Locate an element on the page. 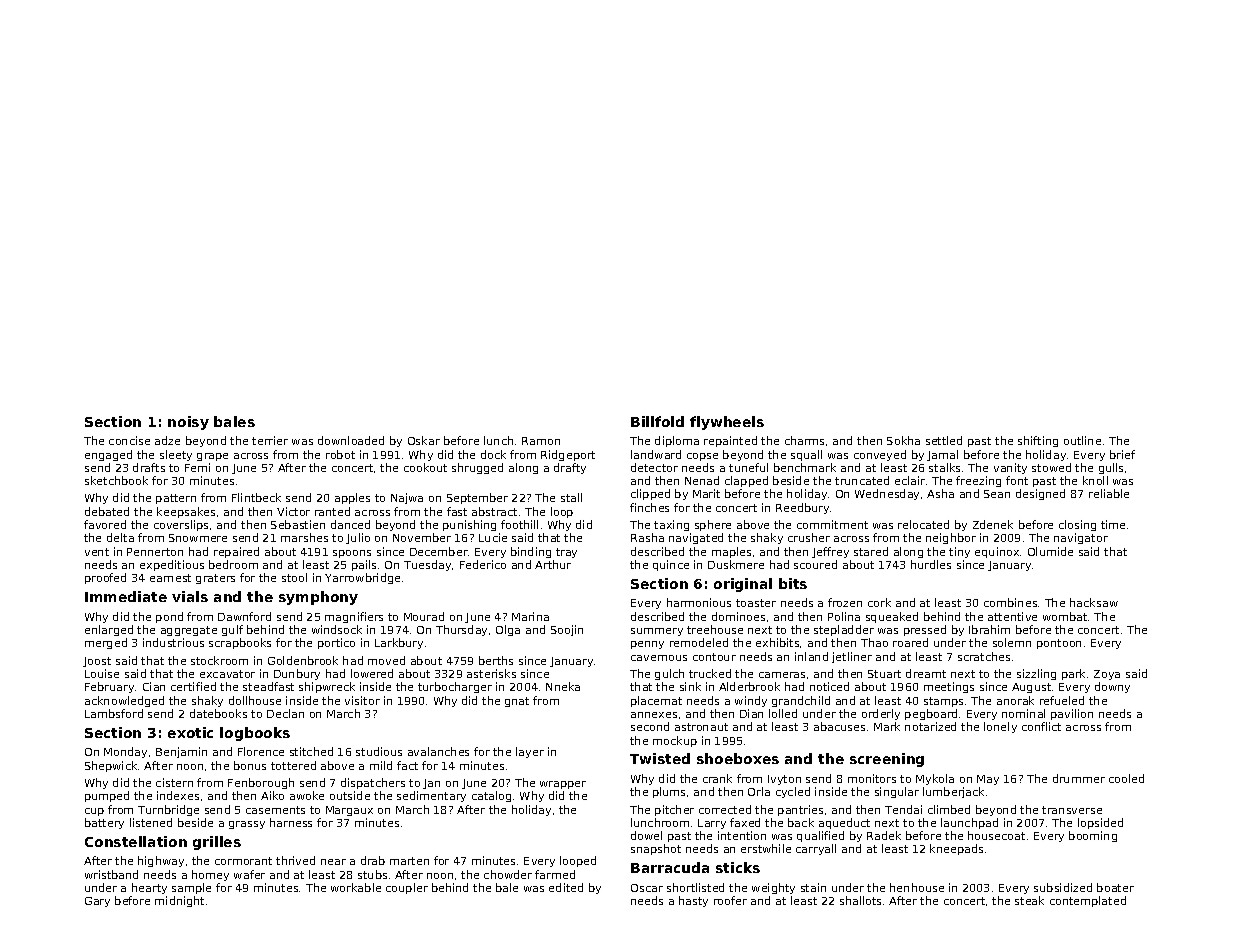 This page has height=952, width=1233. quince is located at coordinates (671, 565).
